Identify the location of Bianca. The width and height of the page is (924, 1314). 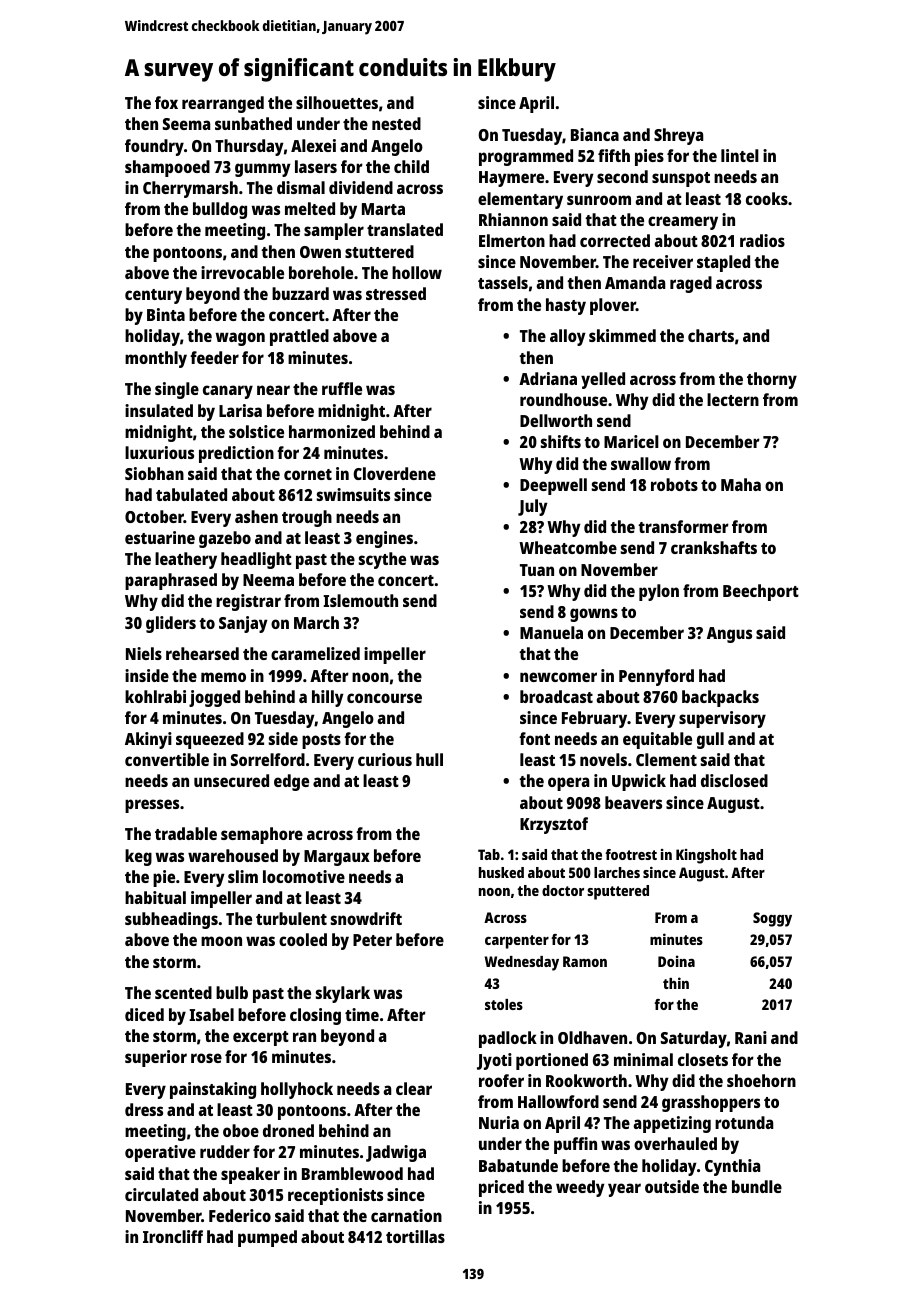
(595, 134).
